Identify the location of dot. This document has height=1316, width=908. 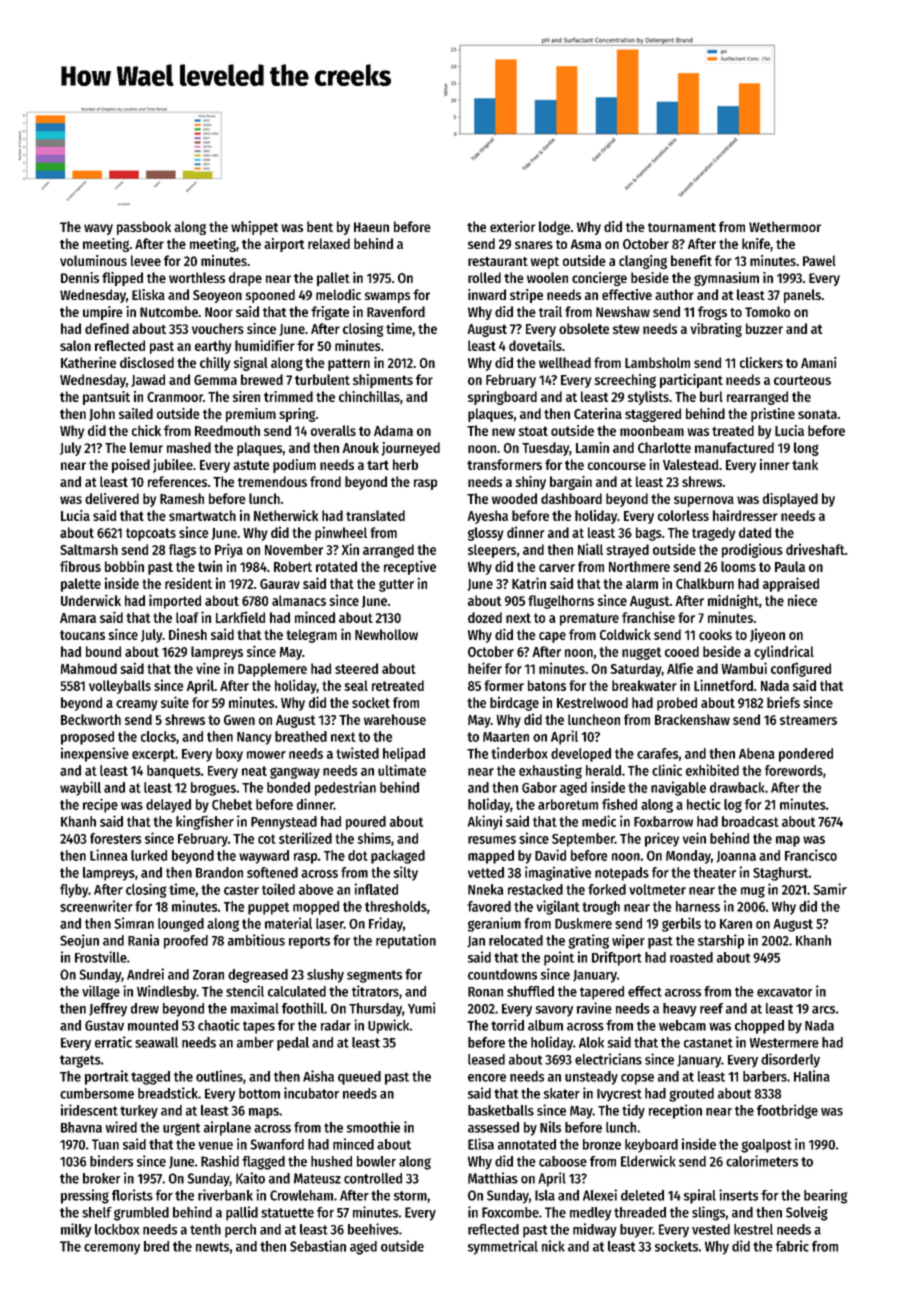
(358, 855).
